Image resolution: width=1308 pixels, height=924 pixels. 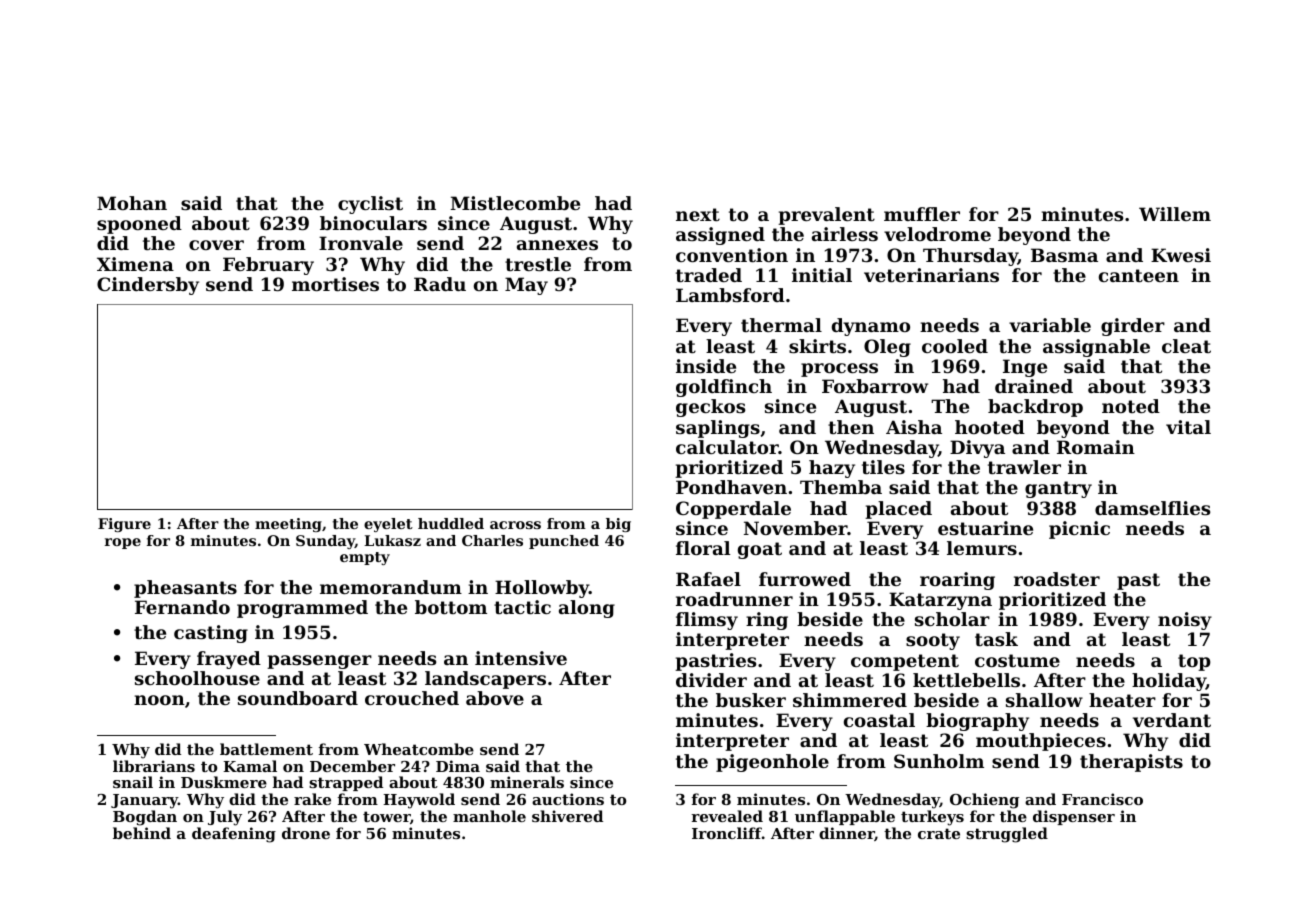 I want to click on flimsy, so click(x=707, y=621).
